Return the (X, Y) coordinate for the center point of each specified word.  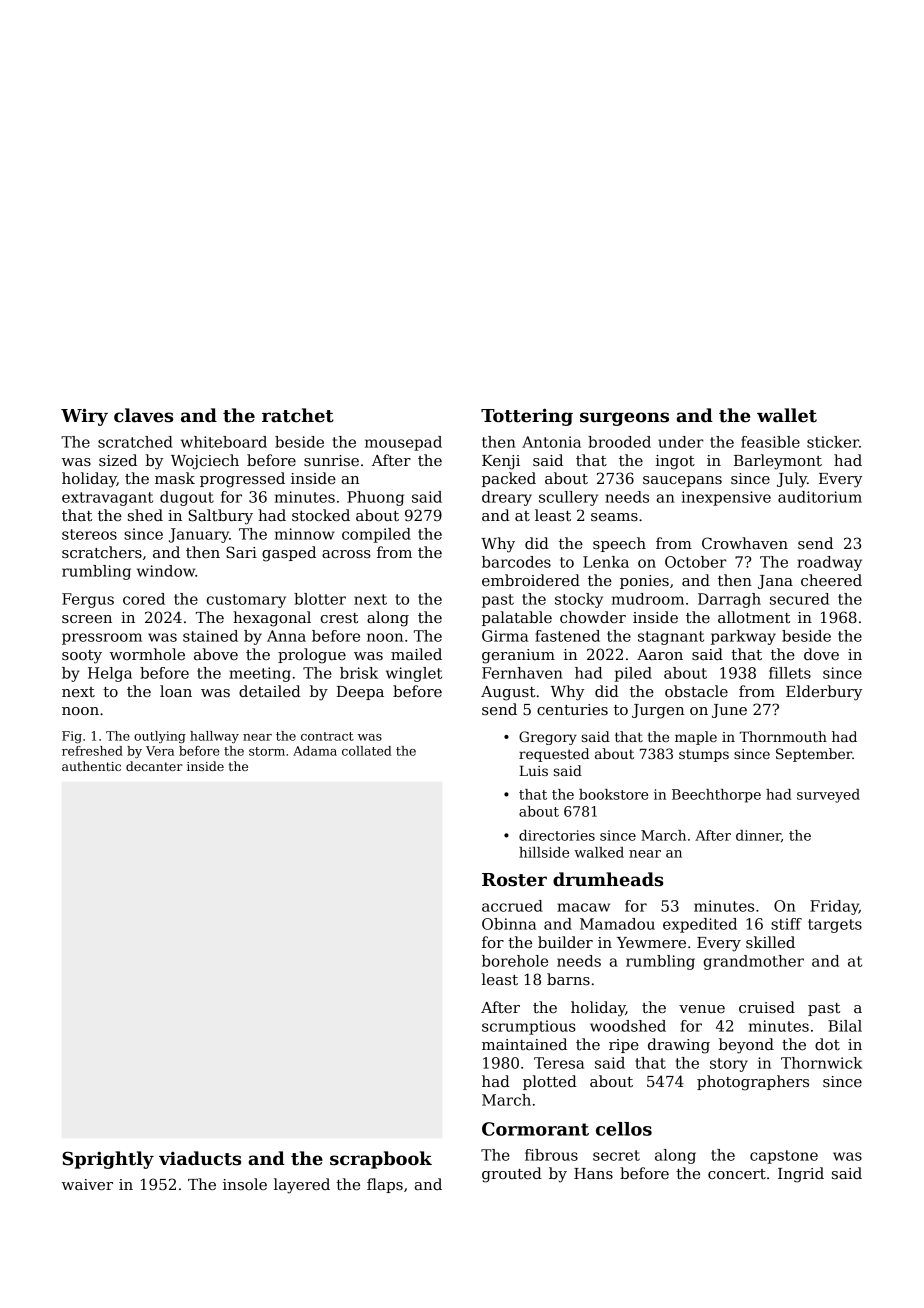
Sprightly (108, 1160)
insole (245, 1184)
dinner (758, 835)
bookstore (613, 794)
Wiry (84, 417)
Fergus (88, 600)
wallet (787, 415)
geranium (518, 656)
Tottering (527, 417)
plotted (550, 1082)
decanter (154, 766)
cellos (624, 1129)
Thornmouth (783, 736)
